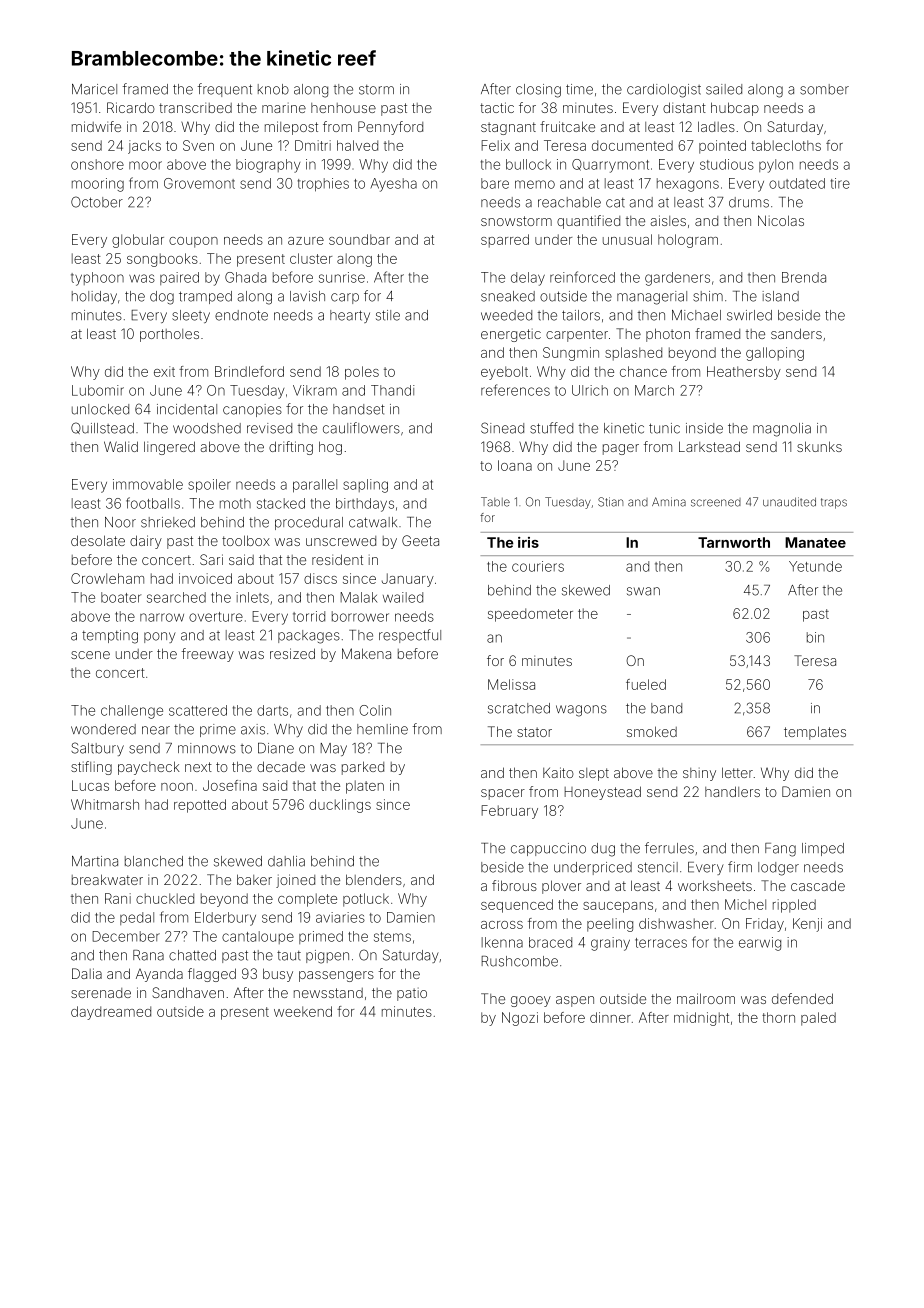 This document has width=924, height=1308. I want to click on Whitmarsh, so click(105, 804).
